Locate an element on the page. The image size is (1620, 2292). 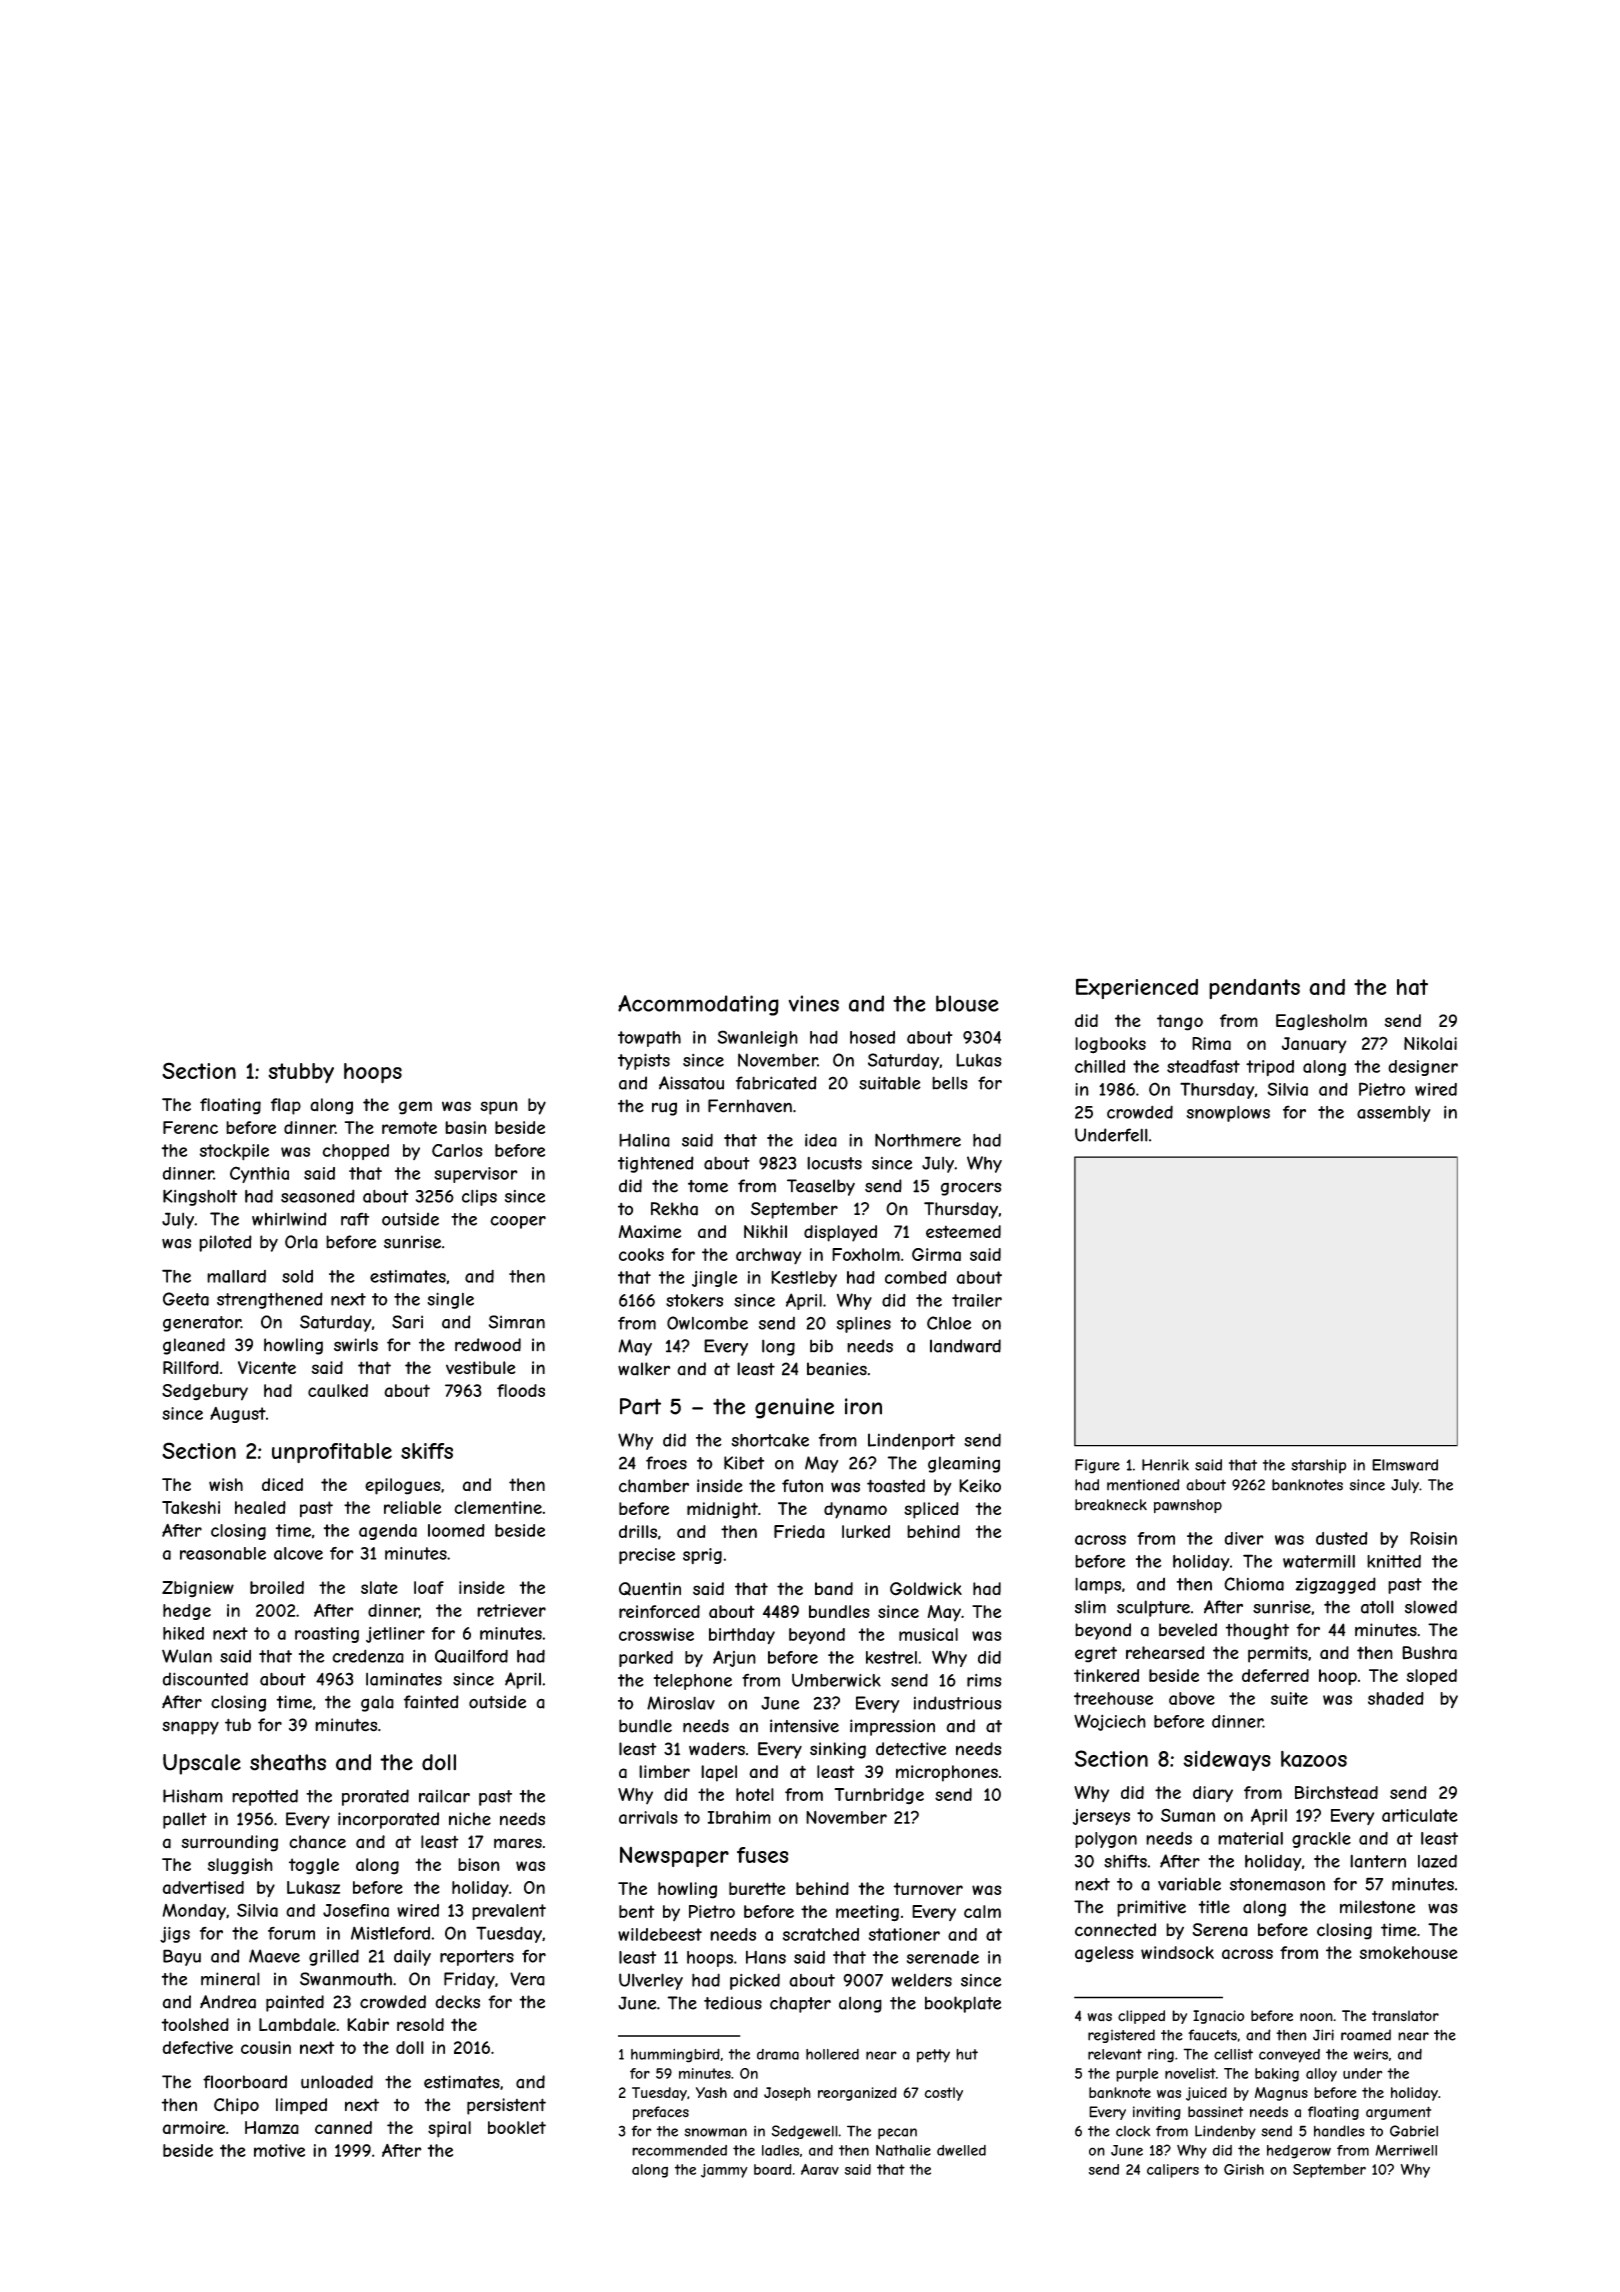
calipers is located at coordinates (1173, 2171).
